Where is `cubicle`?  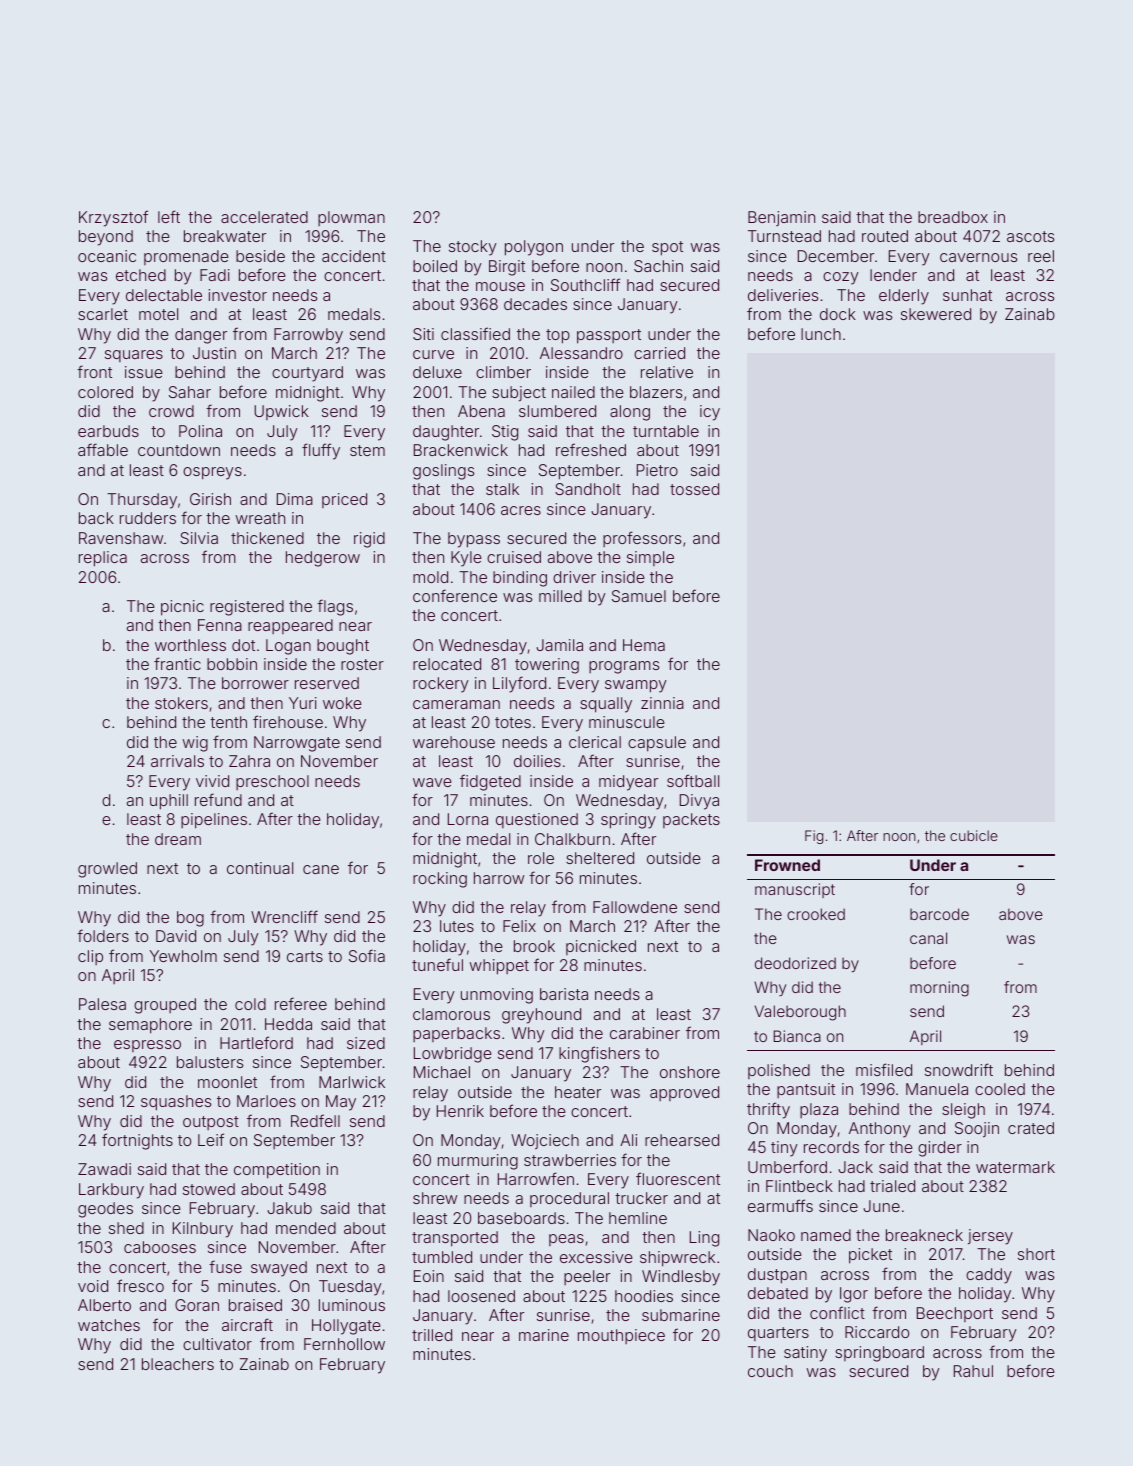 cubicle is located at coordinates (974, 835).
